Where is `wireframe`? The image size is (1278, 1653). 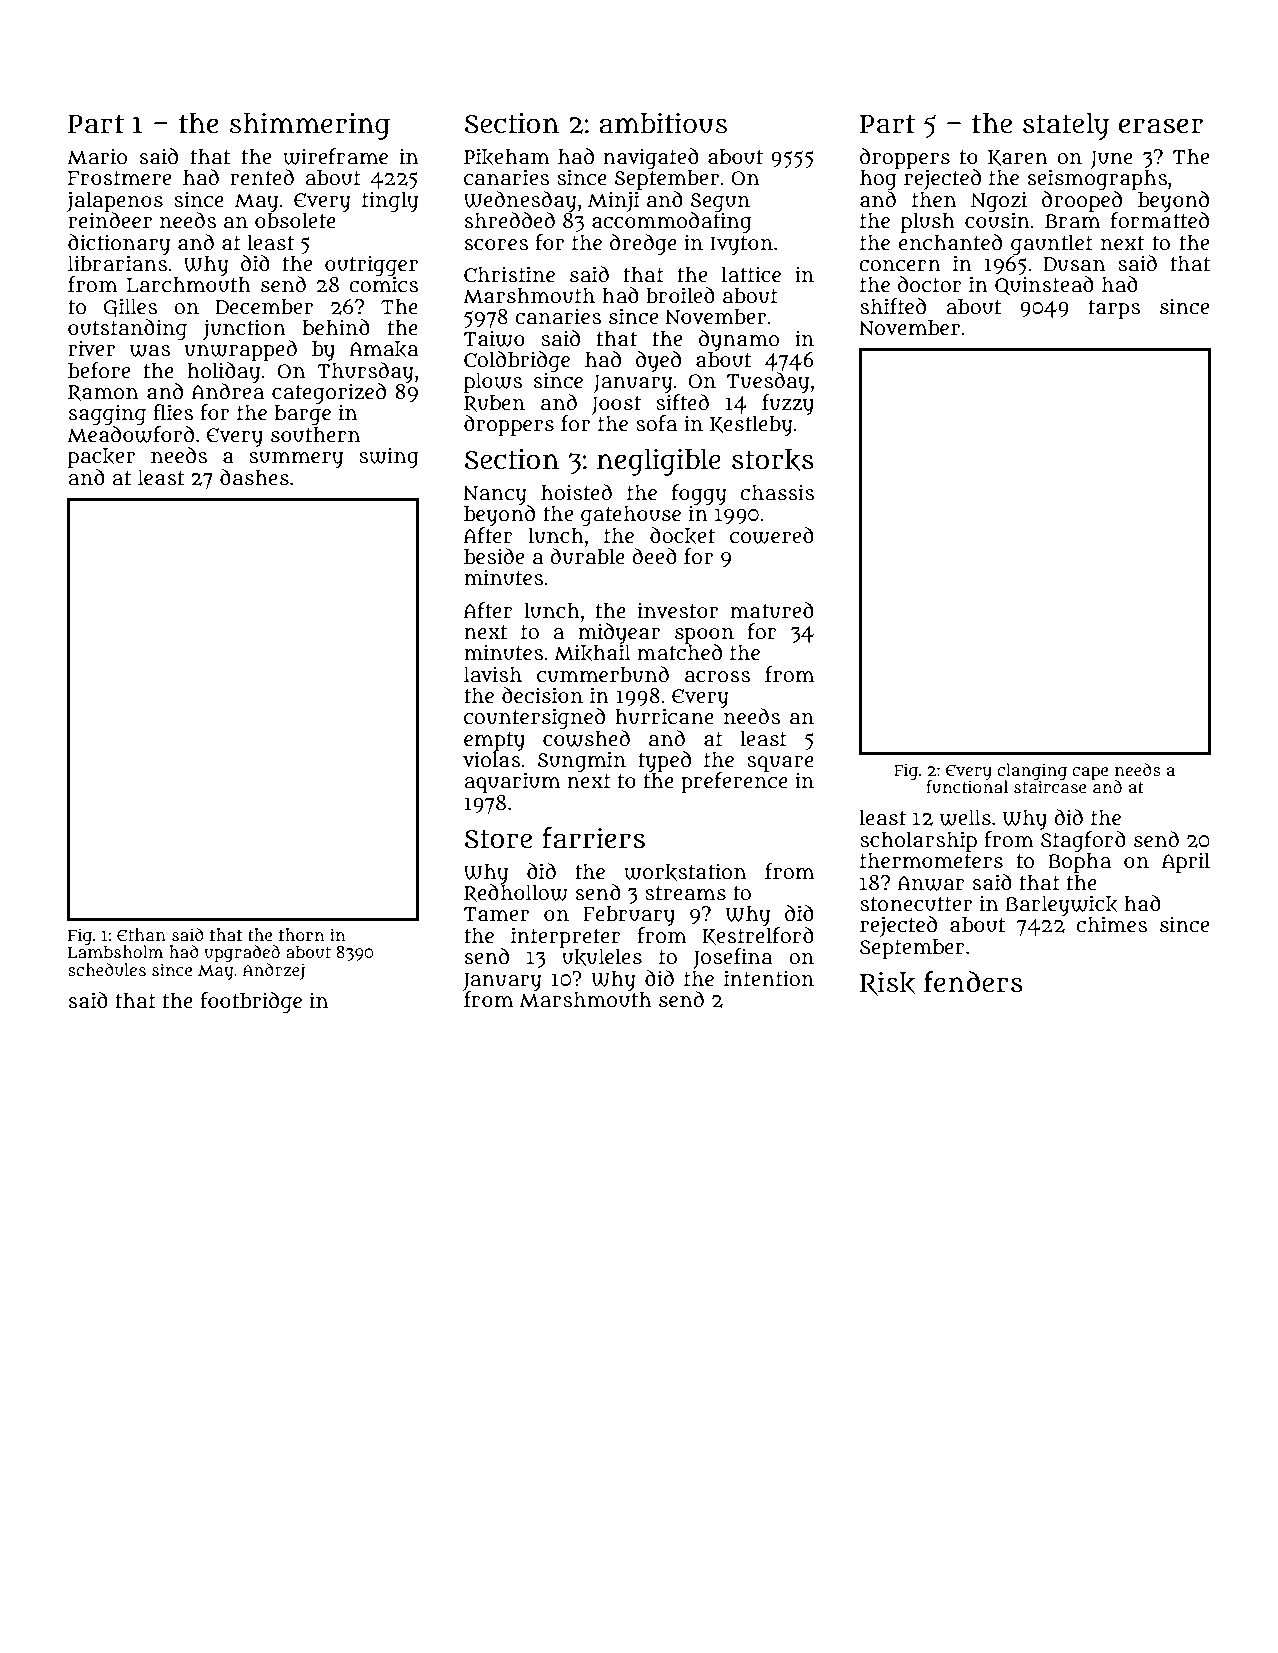
wireframe is located at coordinates (335, 156).
